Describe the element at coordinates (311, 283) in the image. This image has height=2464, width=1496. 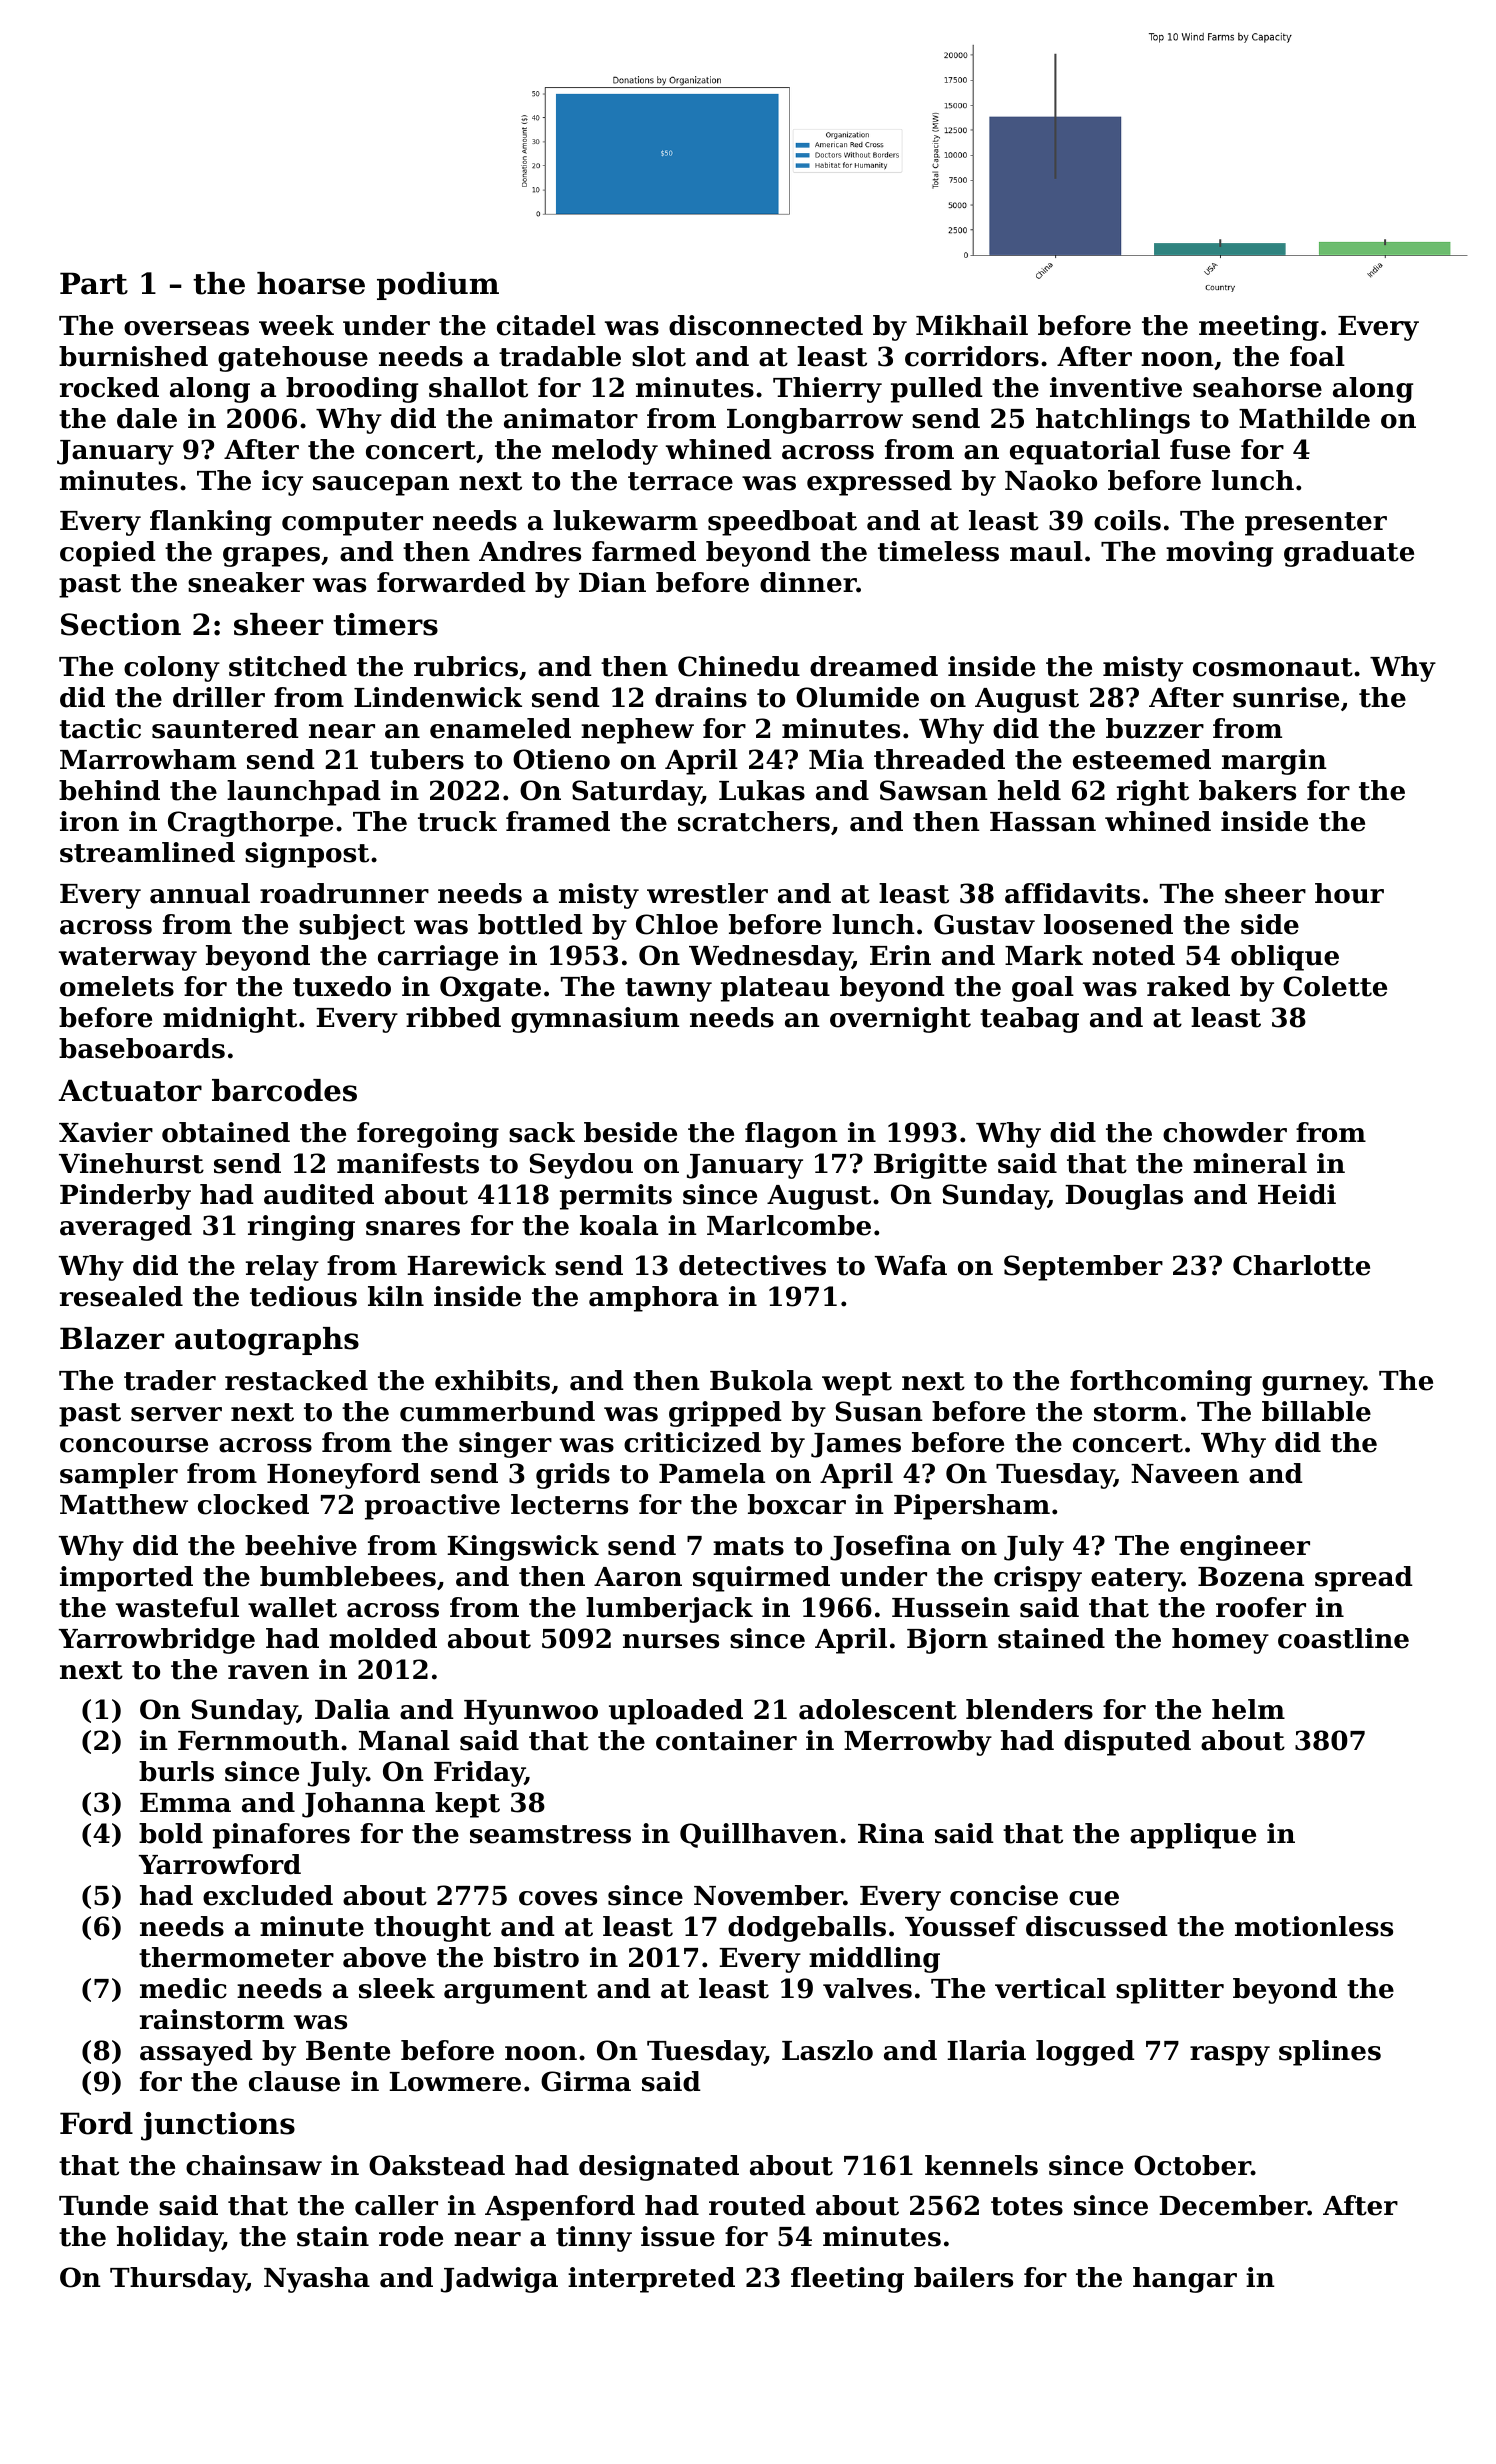
I see `hoarse` at that location.
